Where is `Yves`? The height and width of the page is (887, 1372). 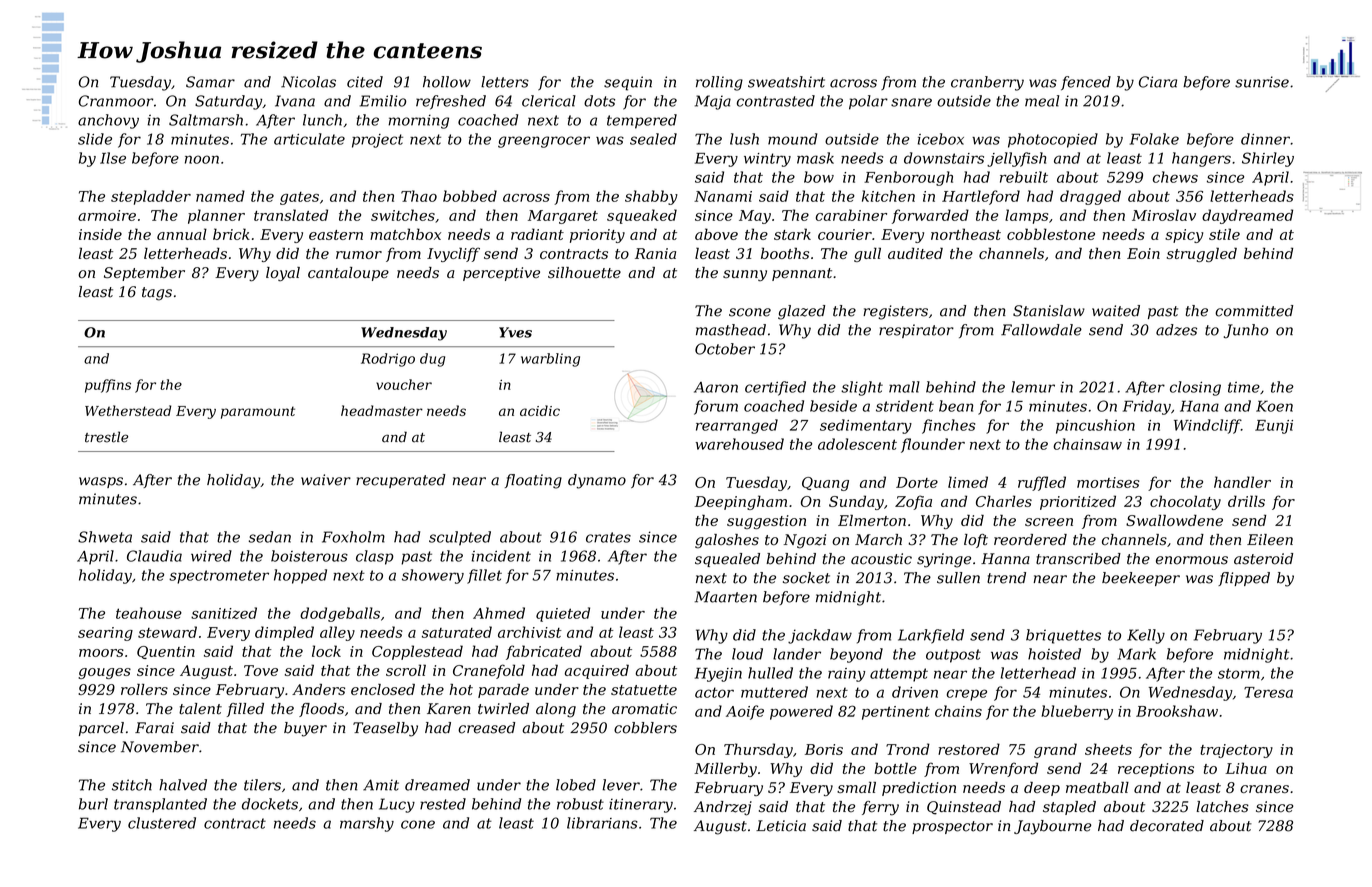 Yves is located at coordinates (515, 332).
